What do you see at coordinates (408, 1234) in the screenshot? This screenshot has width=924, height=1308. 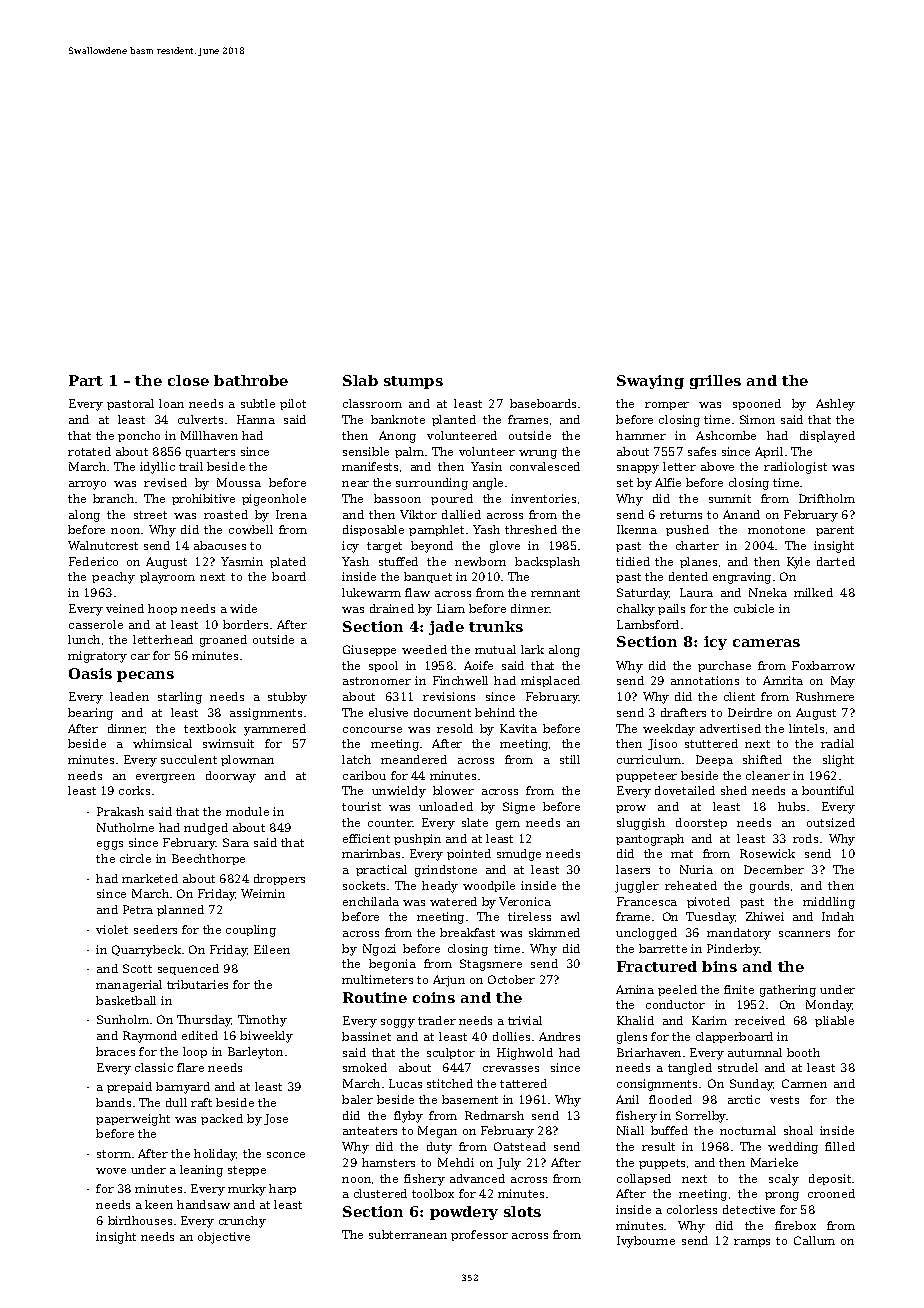 I see `subterranean` at bounding box center [408, 1234].
